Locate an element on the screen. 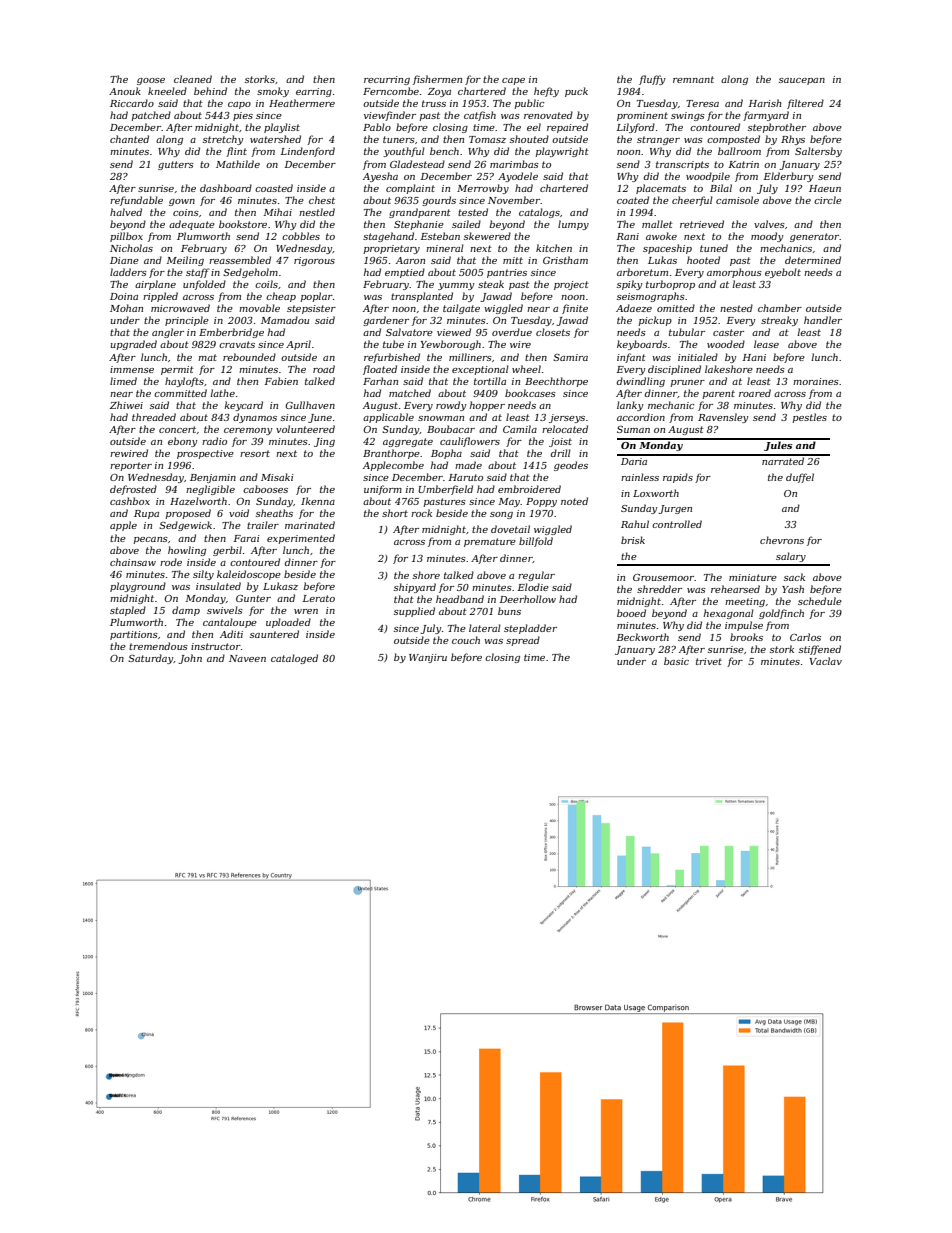 The width and height of the screenshot is (952, 1233). finite is located at coordinates (575, 309).
